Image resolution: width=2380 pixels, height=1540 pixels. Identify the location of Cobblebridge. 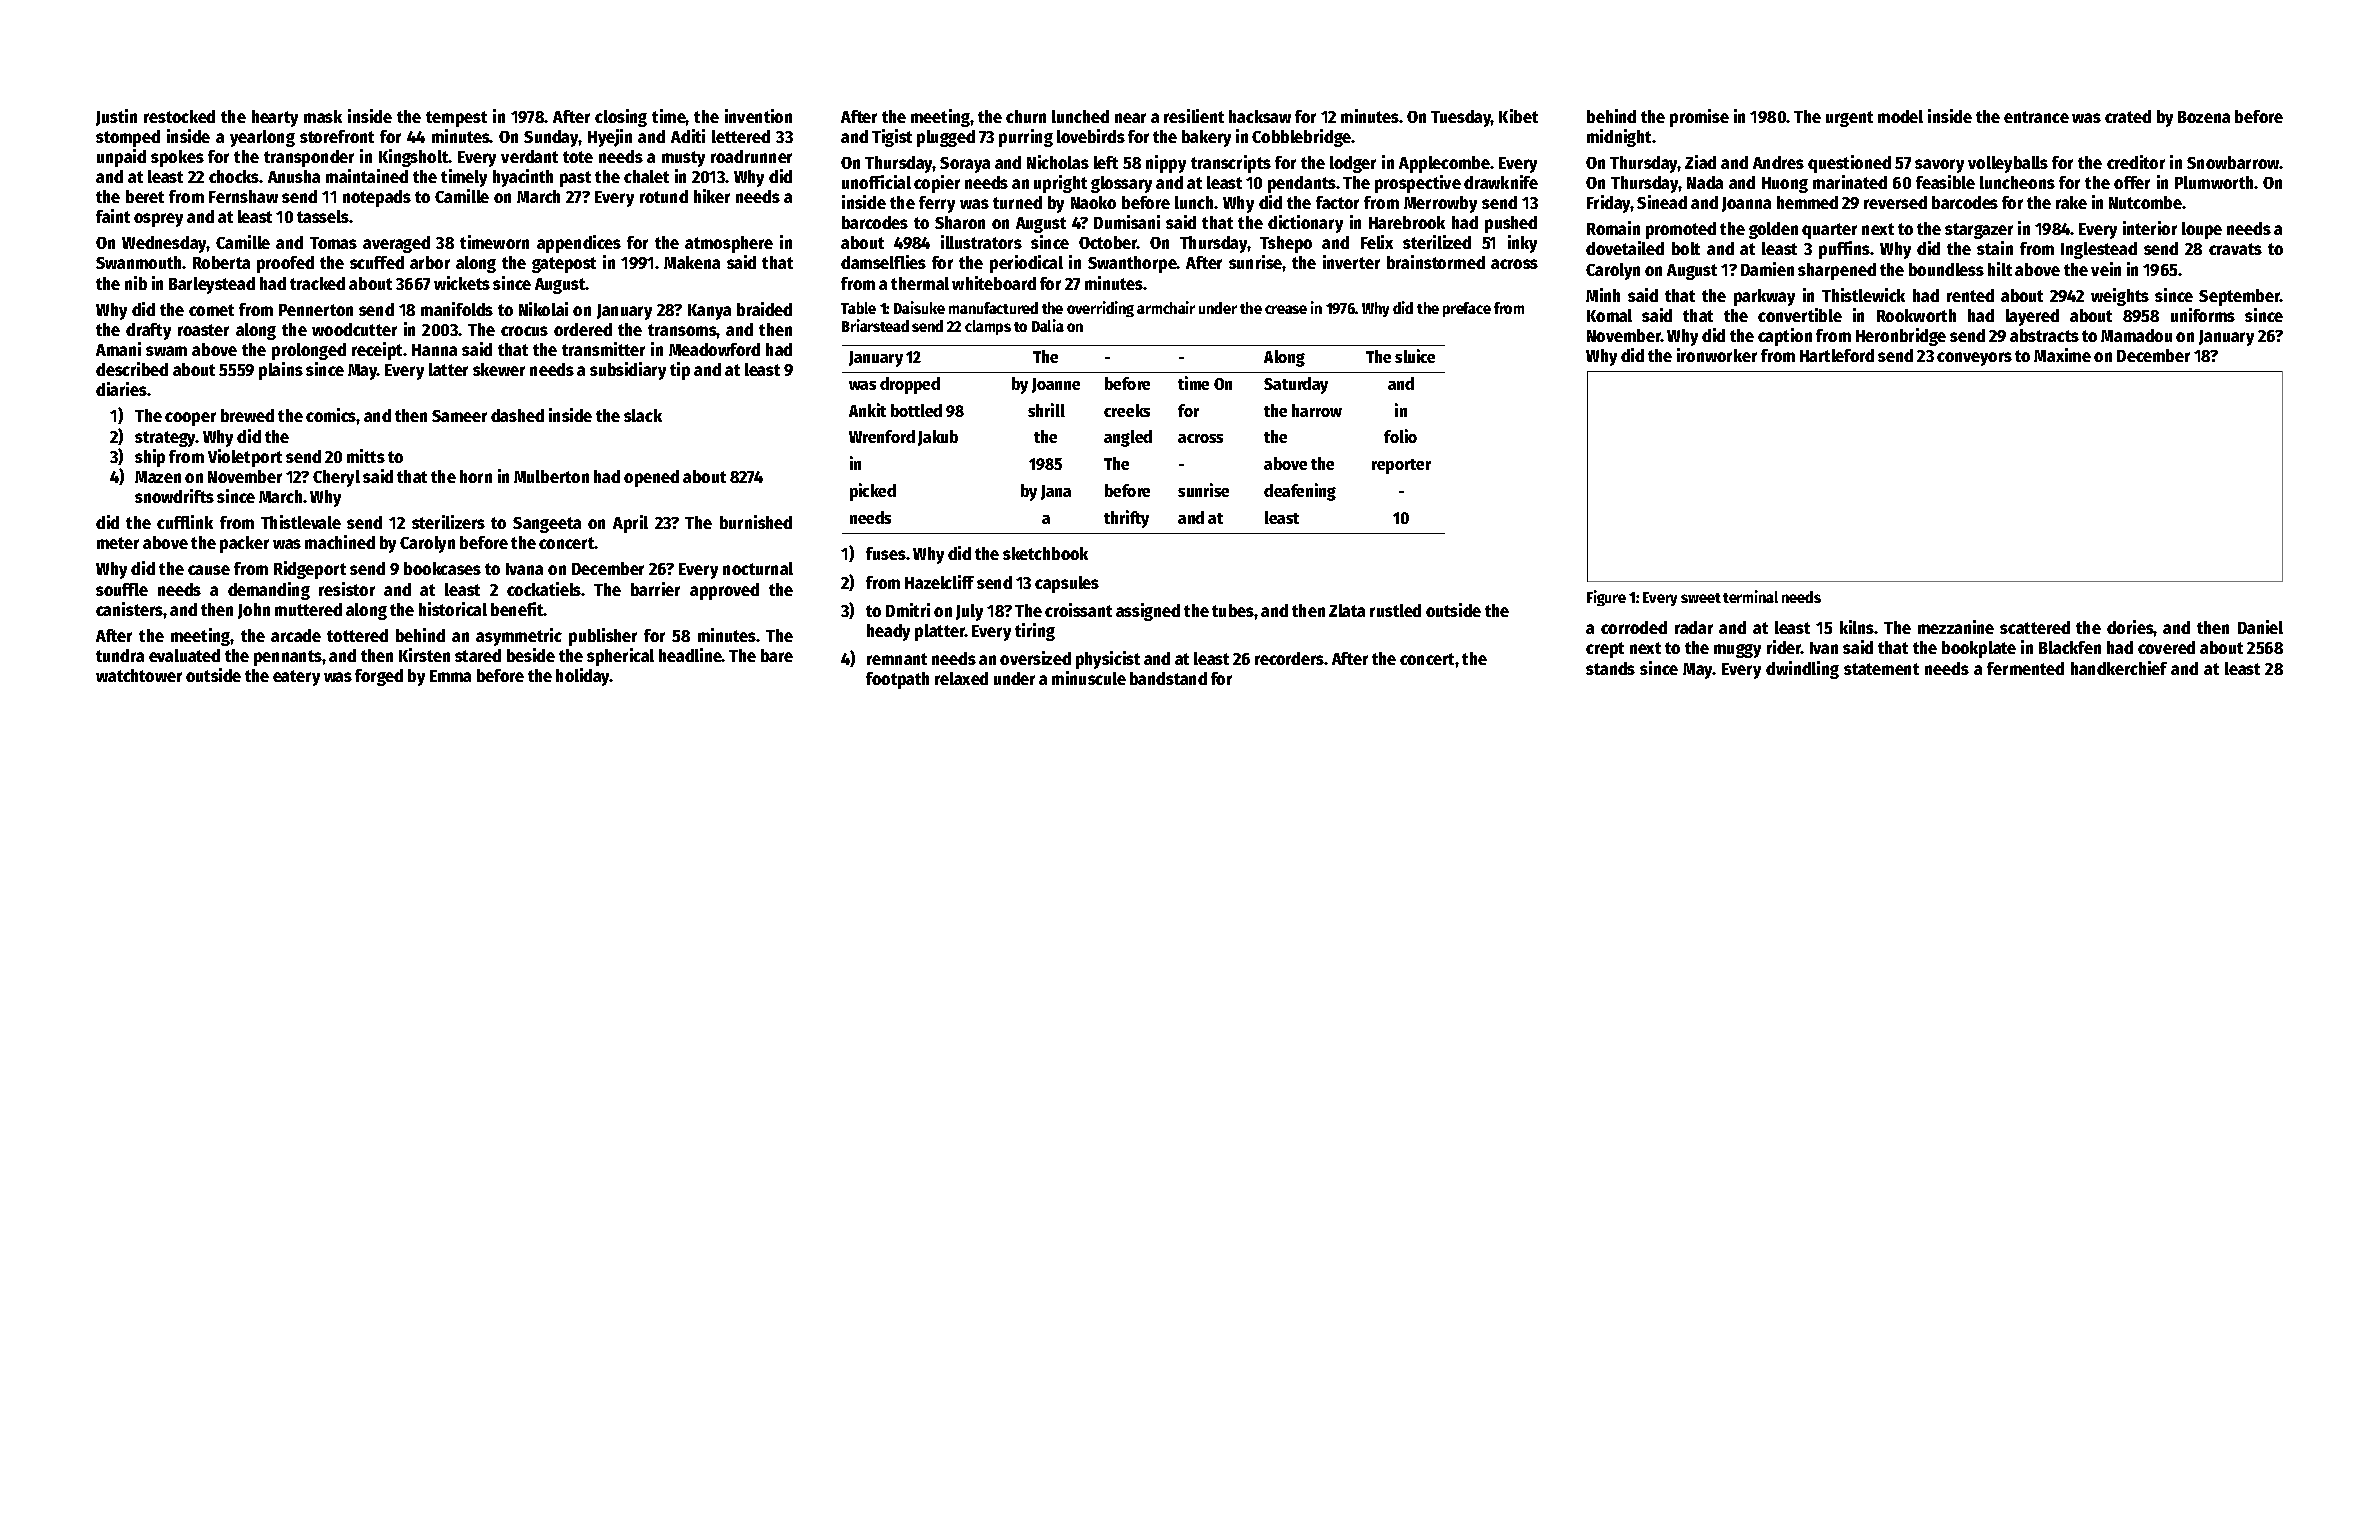
(1301, 138).
